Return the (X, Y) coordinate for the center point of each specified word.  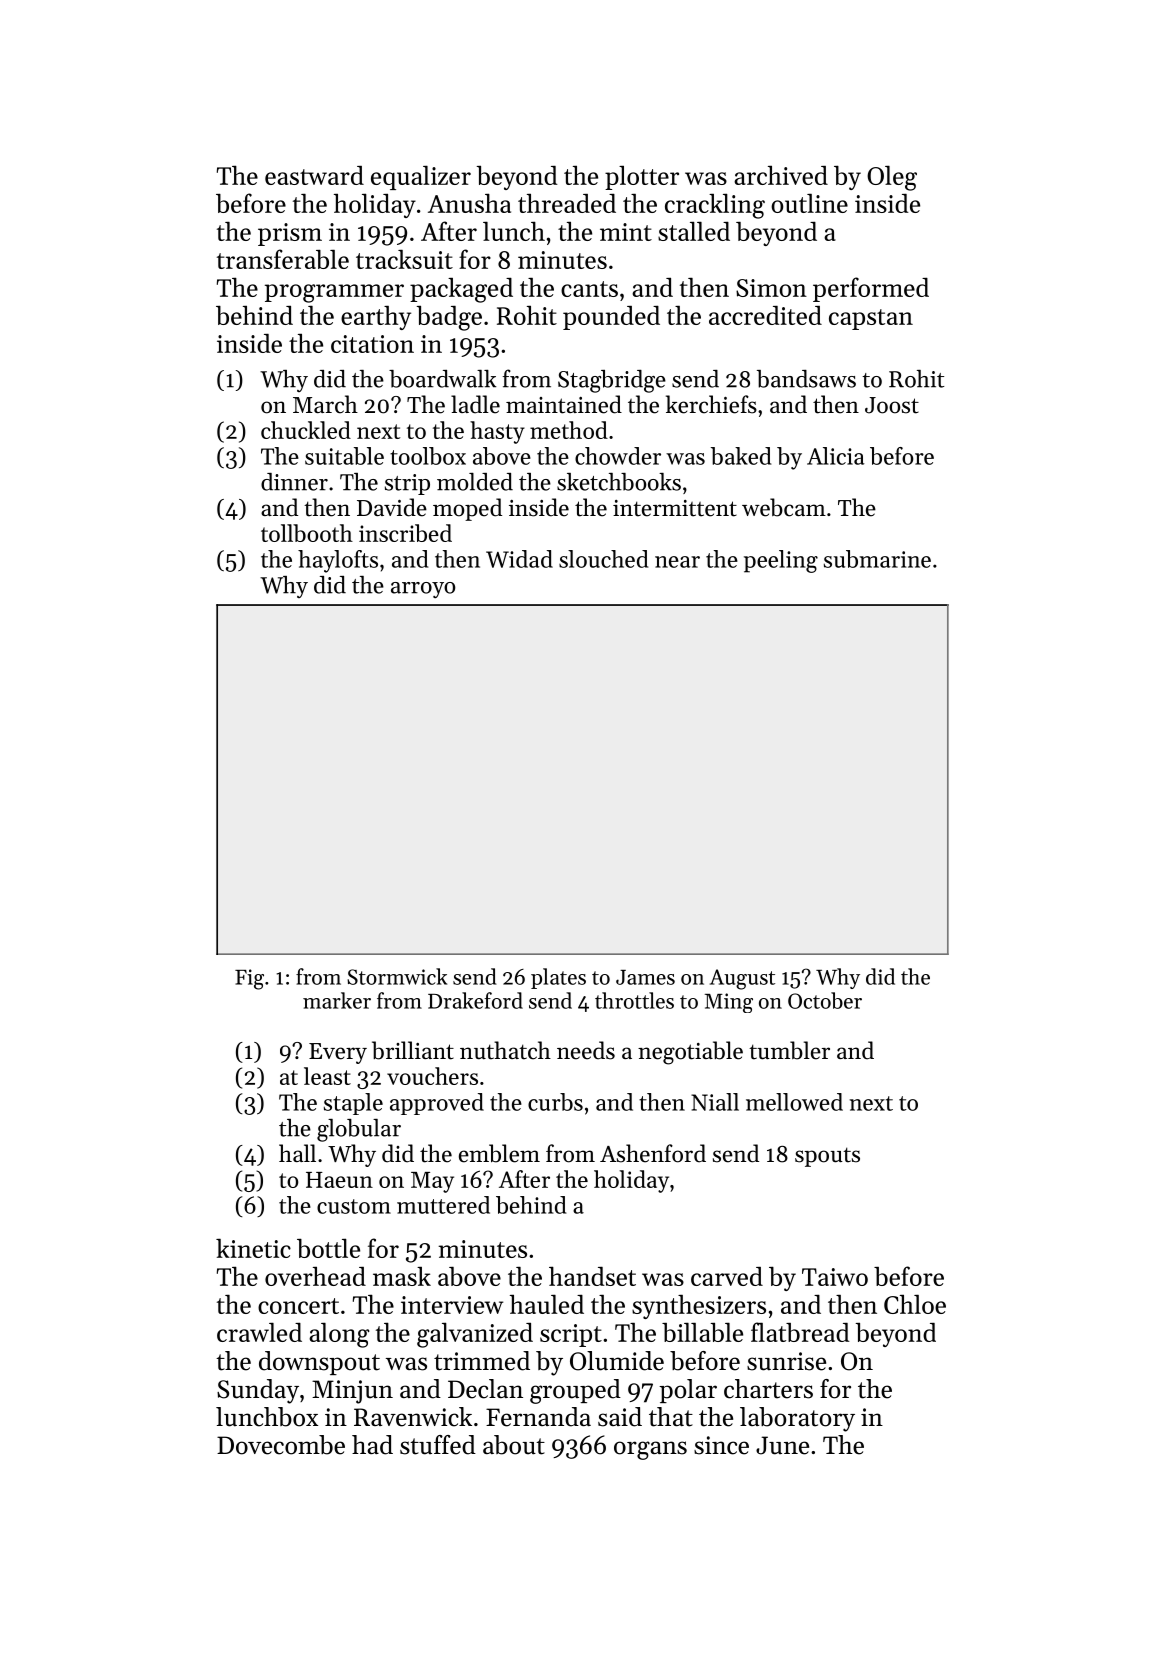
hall (297, 1153)
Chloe (915, 1304)
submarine (877, 559)
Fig (249, 979)
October (825, 1000)
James (645, 977)
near (677, 562)
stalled (694, 231)
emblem (499, 1153)
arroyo (423, 590)
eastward (314, 175)
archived (781, 175)
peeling (781, 561)
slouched (603, 559)
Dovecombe (281, 1445)
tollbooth (307, 533)
